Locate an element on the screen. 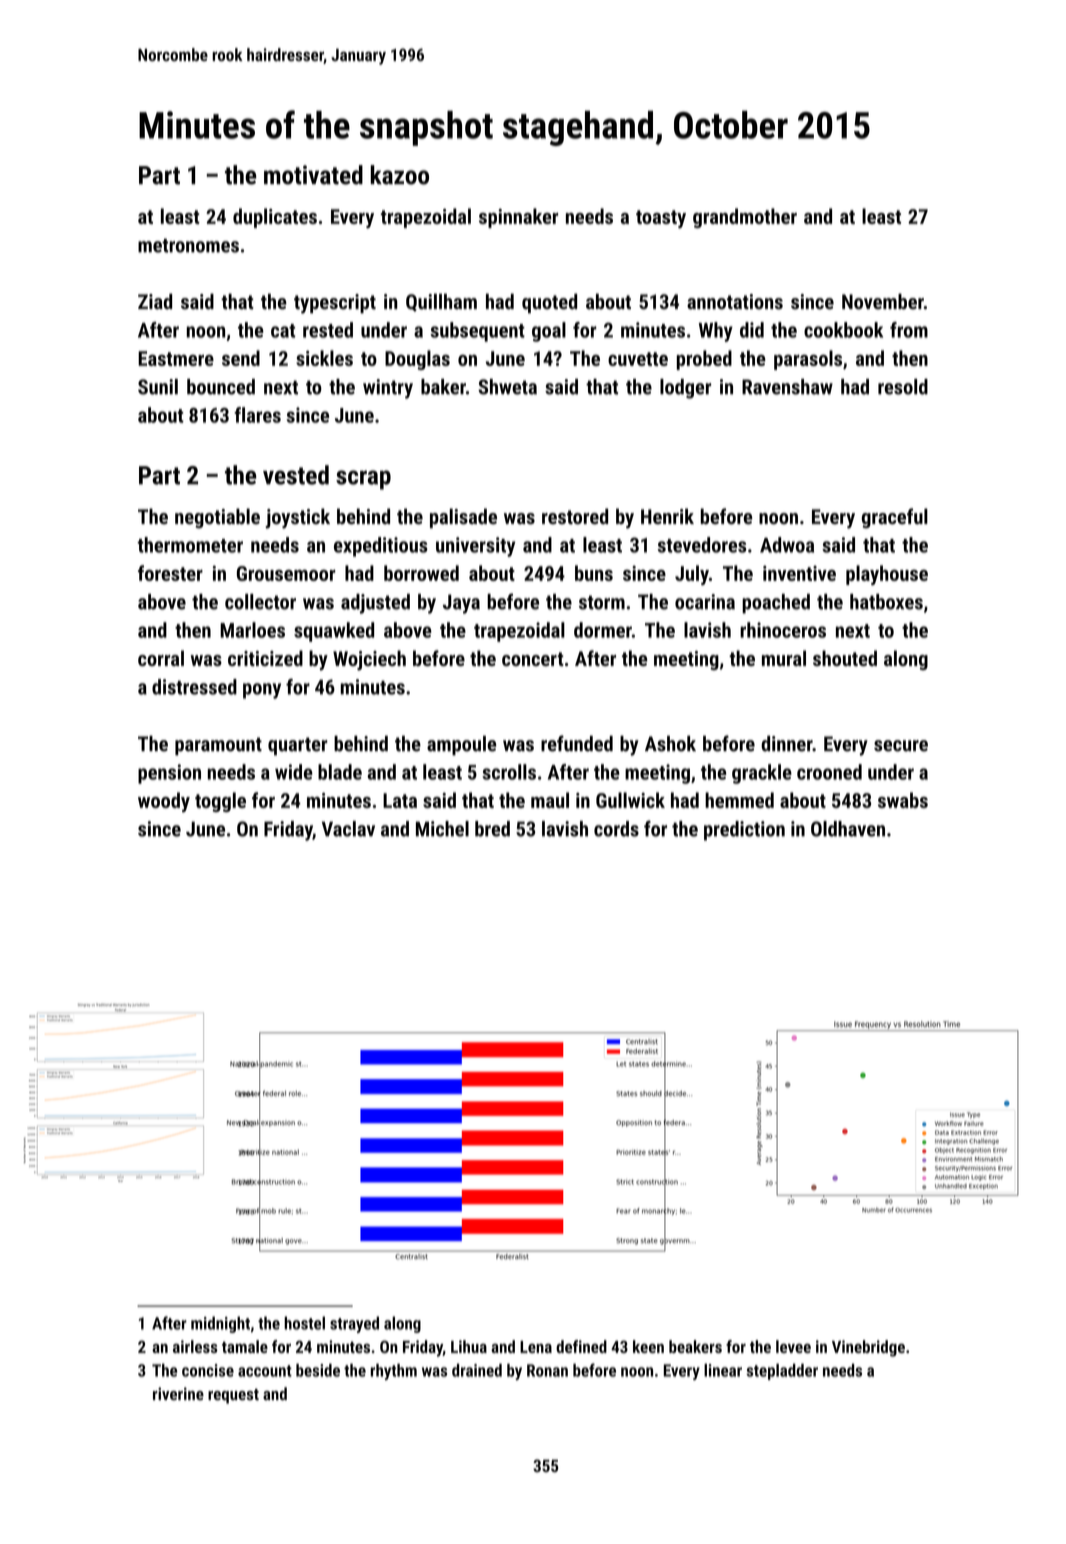 The image size is (1066, 1544). Ravenshaw is located at coordinates (787, 387).
